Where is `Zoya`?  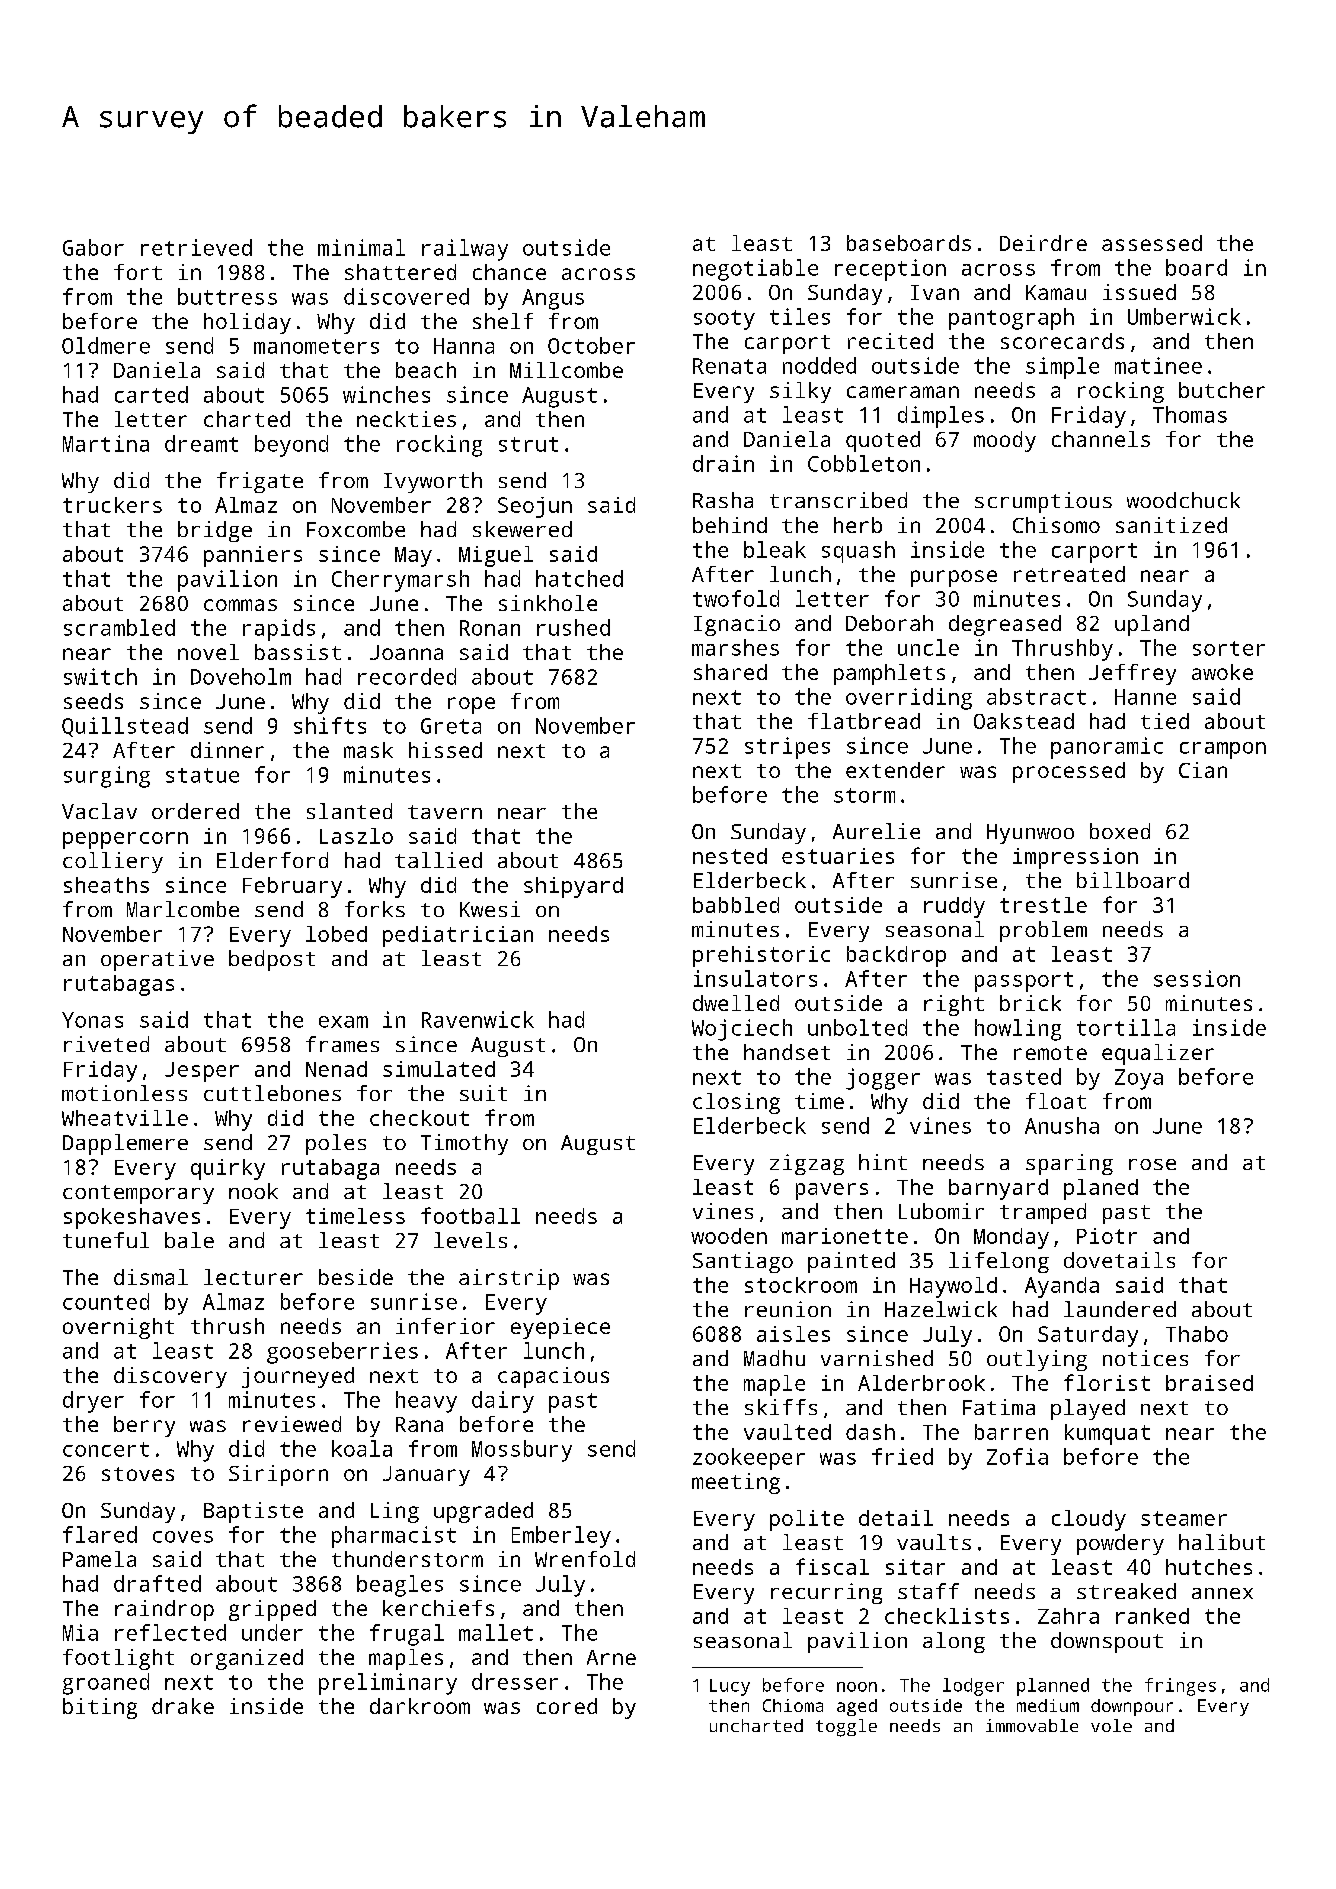 Zoya is located at coordinates (1139, 1079).
